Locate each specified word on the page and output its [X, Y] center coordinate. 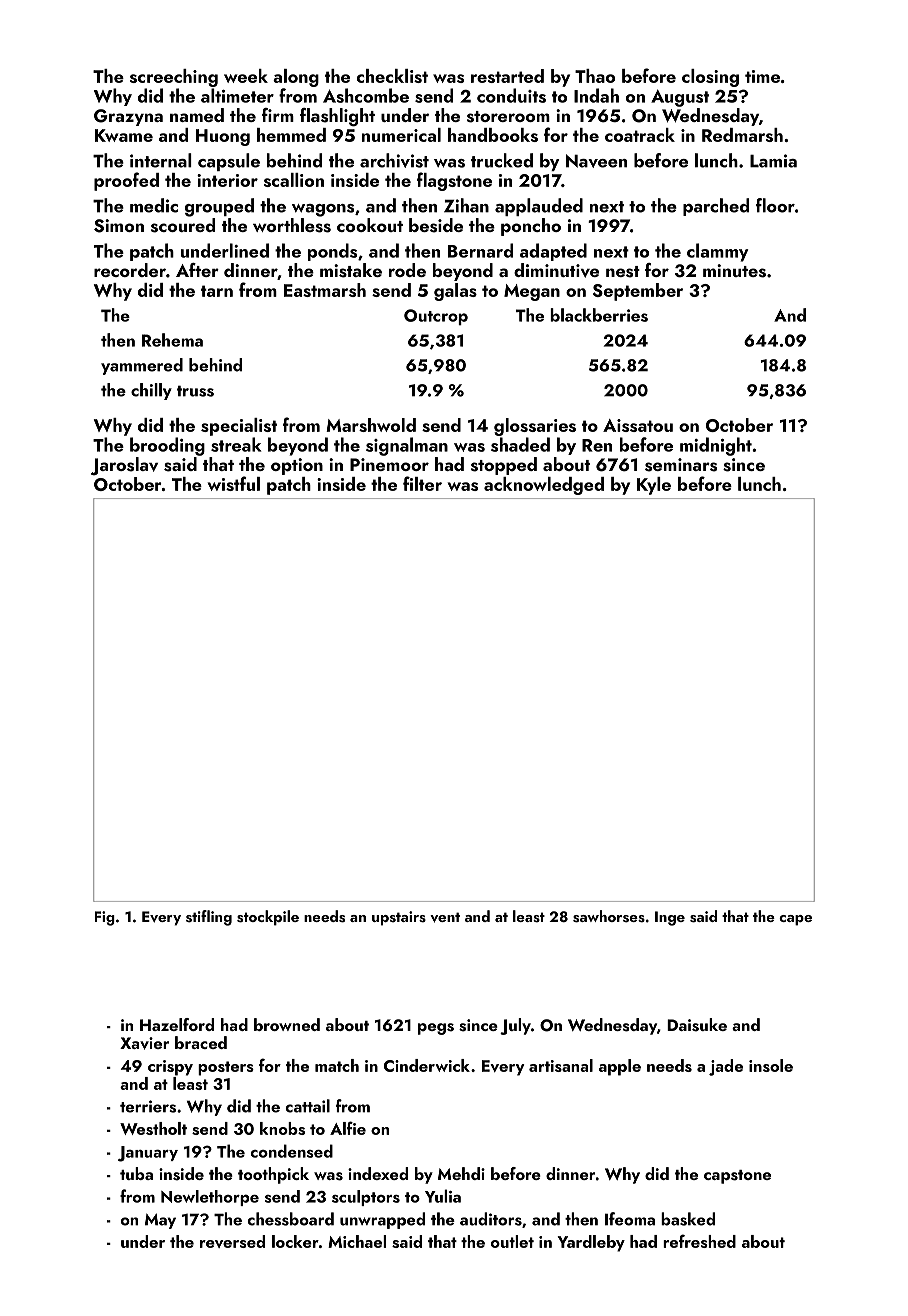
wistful [234, 483]
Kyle [654, 486]
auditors [491, 1219]
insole [771, 1065]
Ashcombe [366, 95]
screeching [174, 78]
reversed [232, 1241]
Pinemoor [389, 464]
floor [775, 205]
